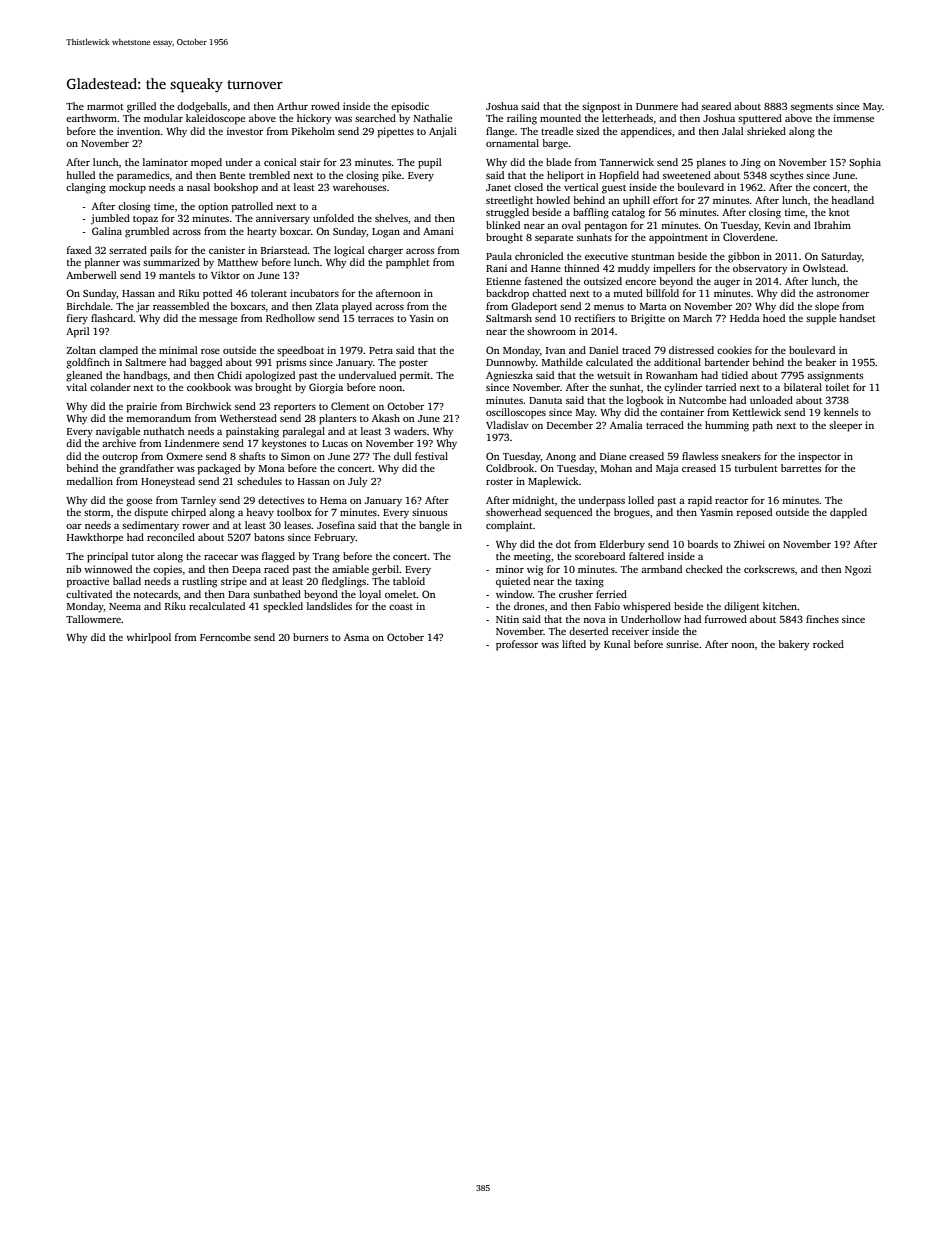 The image size is (952, 1233). What do you see at coordinates (326, 558) in the image?
I see `Trang` at bounding box center [326, 558].
